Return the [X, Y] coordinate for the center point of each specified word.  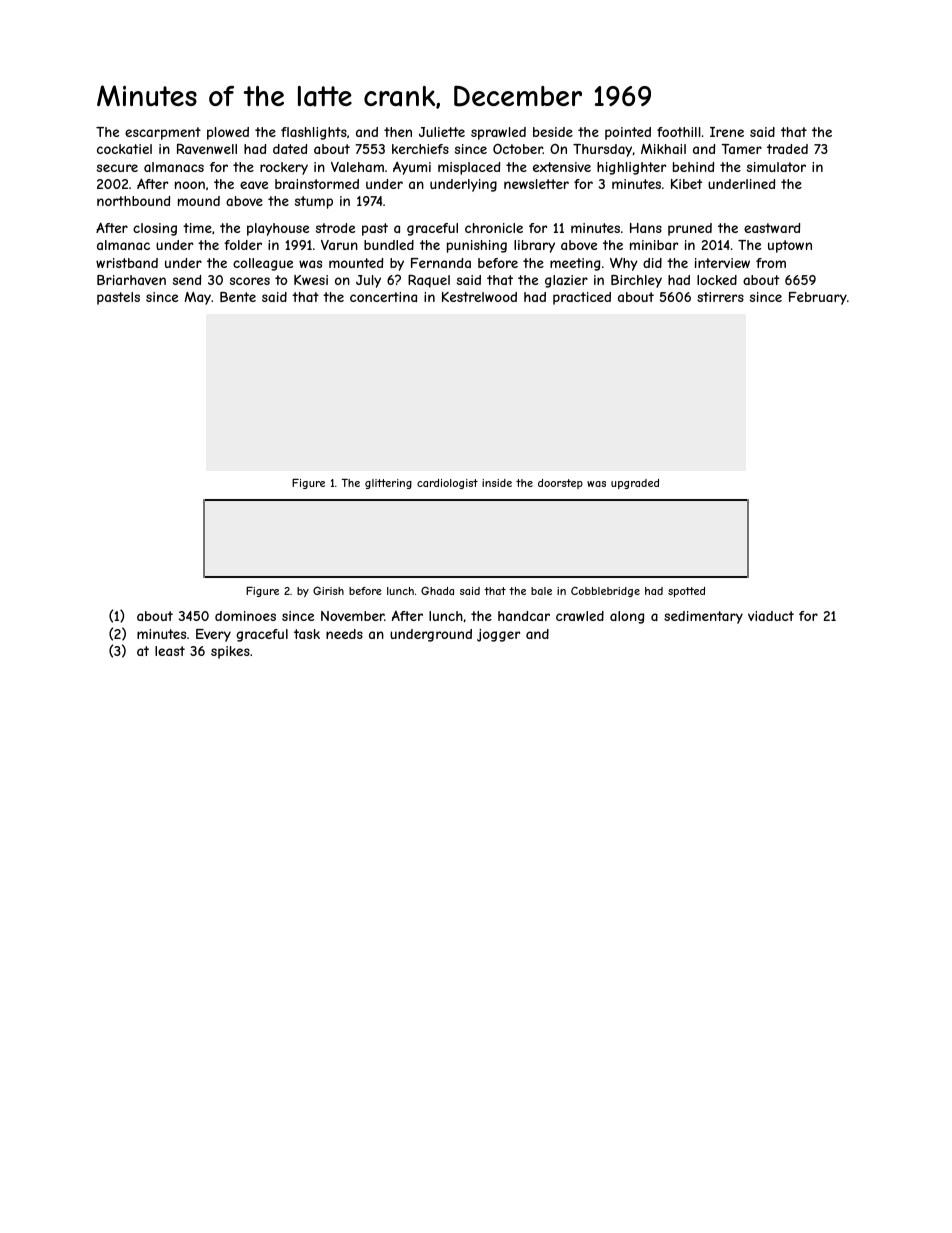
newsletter [536, 184]
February [818, 298]
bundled [389, 245]
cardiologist [447, 484]
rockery [284, 168]
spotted [686, 592]
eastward [772, 228]
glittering [388, 484]
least [170, 651]
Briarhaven [131, 280]
